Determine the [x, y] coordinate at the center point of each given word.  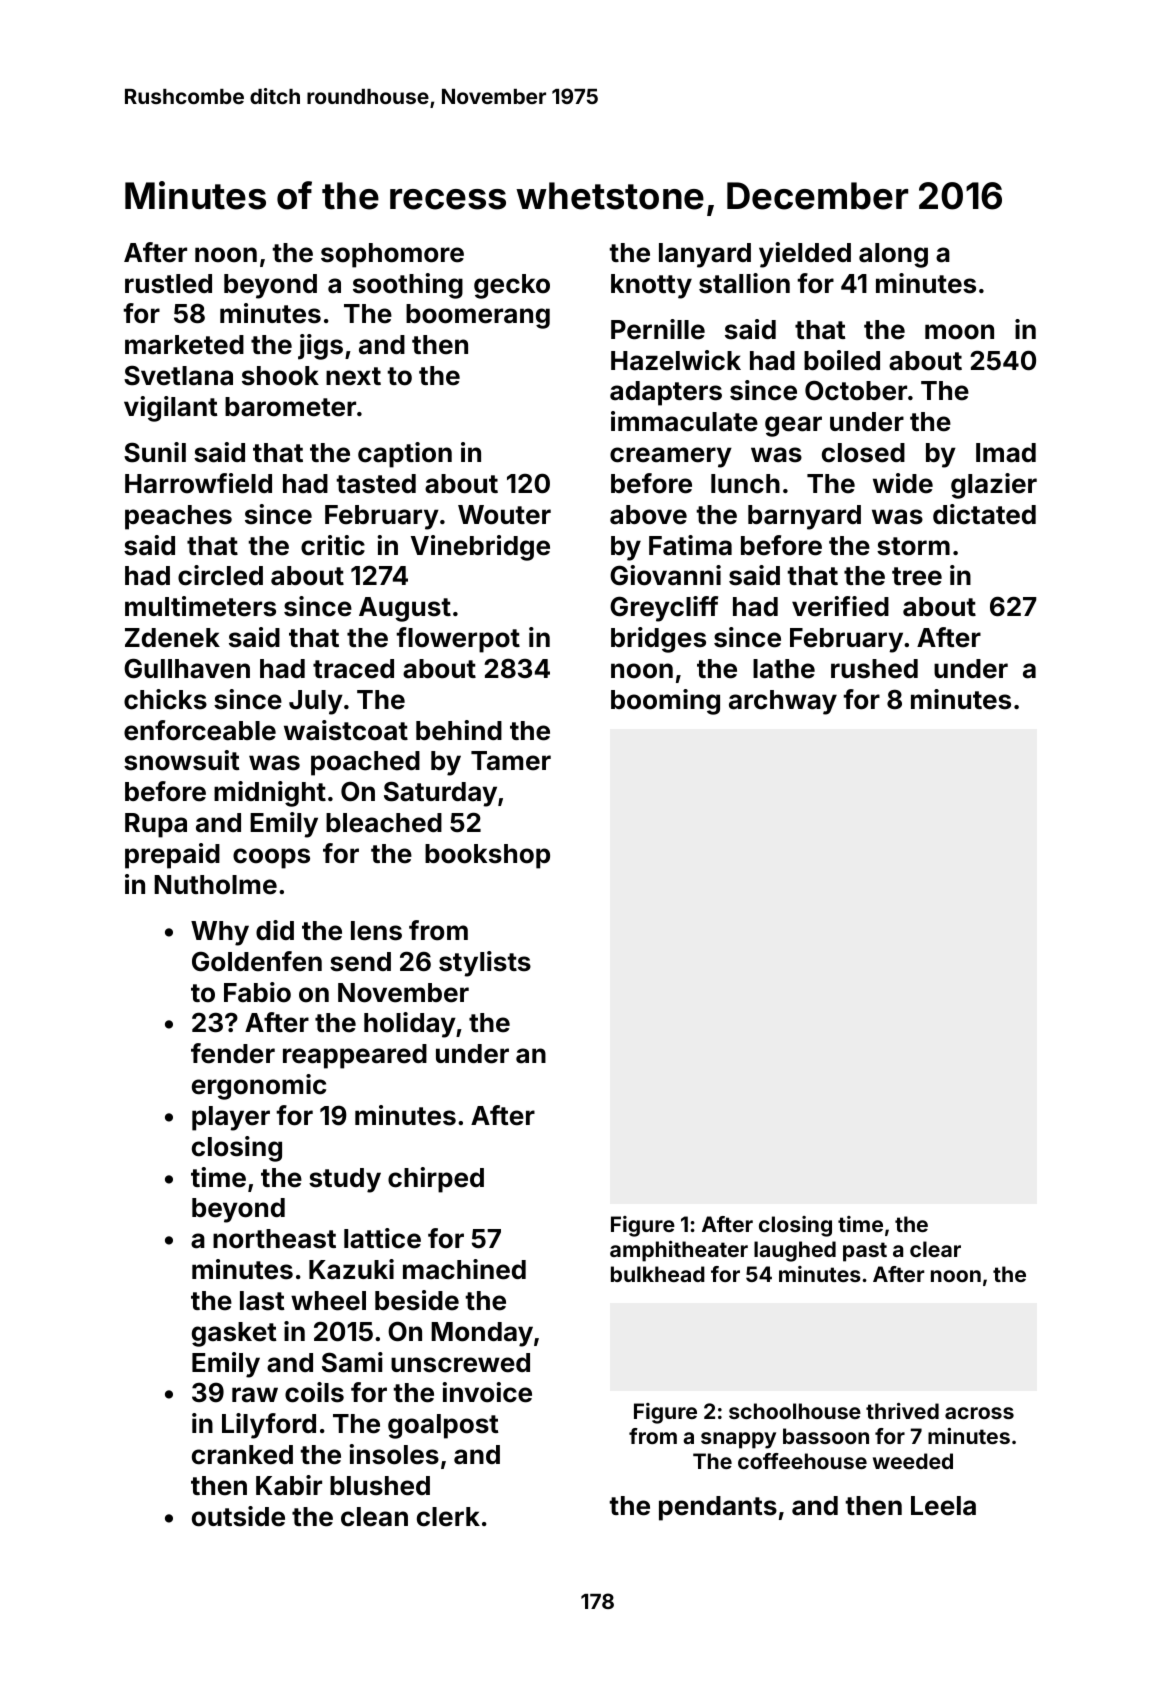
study [345, 1180]
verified [840, 606]
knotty [651, 286]
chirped [436, 1180]
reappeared [355, 1056]
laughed [795, 1251]
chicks [165, 699]
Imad [1006, 453]
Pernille [658, 329]
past [865, 1252]
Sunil [155, 452]
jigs [320, 347]
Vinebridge [480, 548]
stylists [485, 964]
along [893, 255]
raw [255, 1395]
